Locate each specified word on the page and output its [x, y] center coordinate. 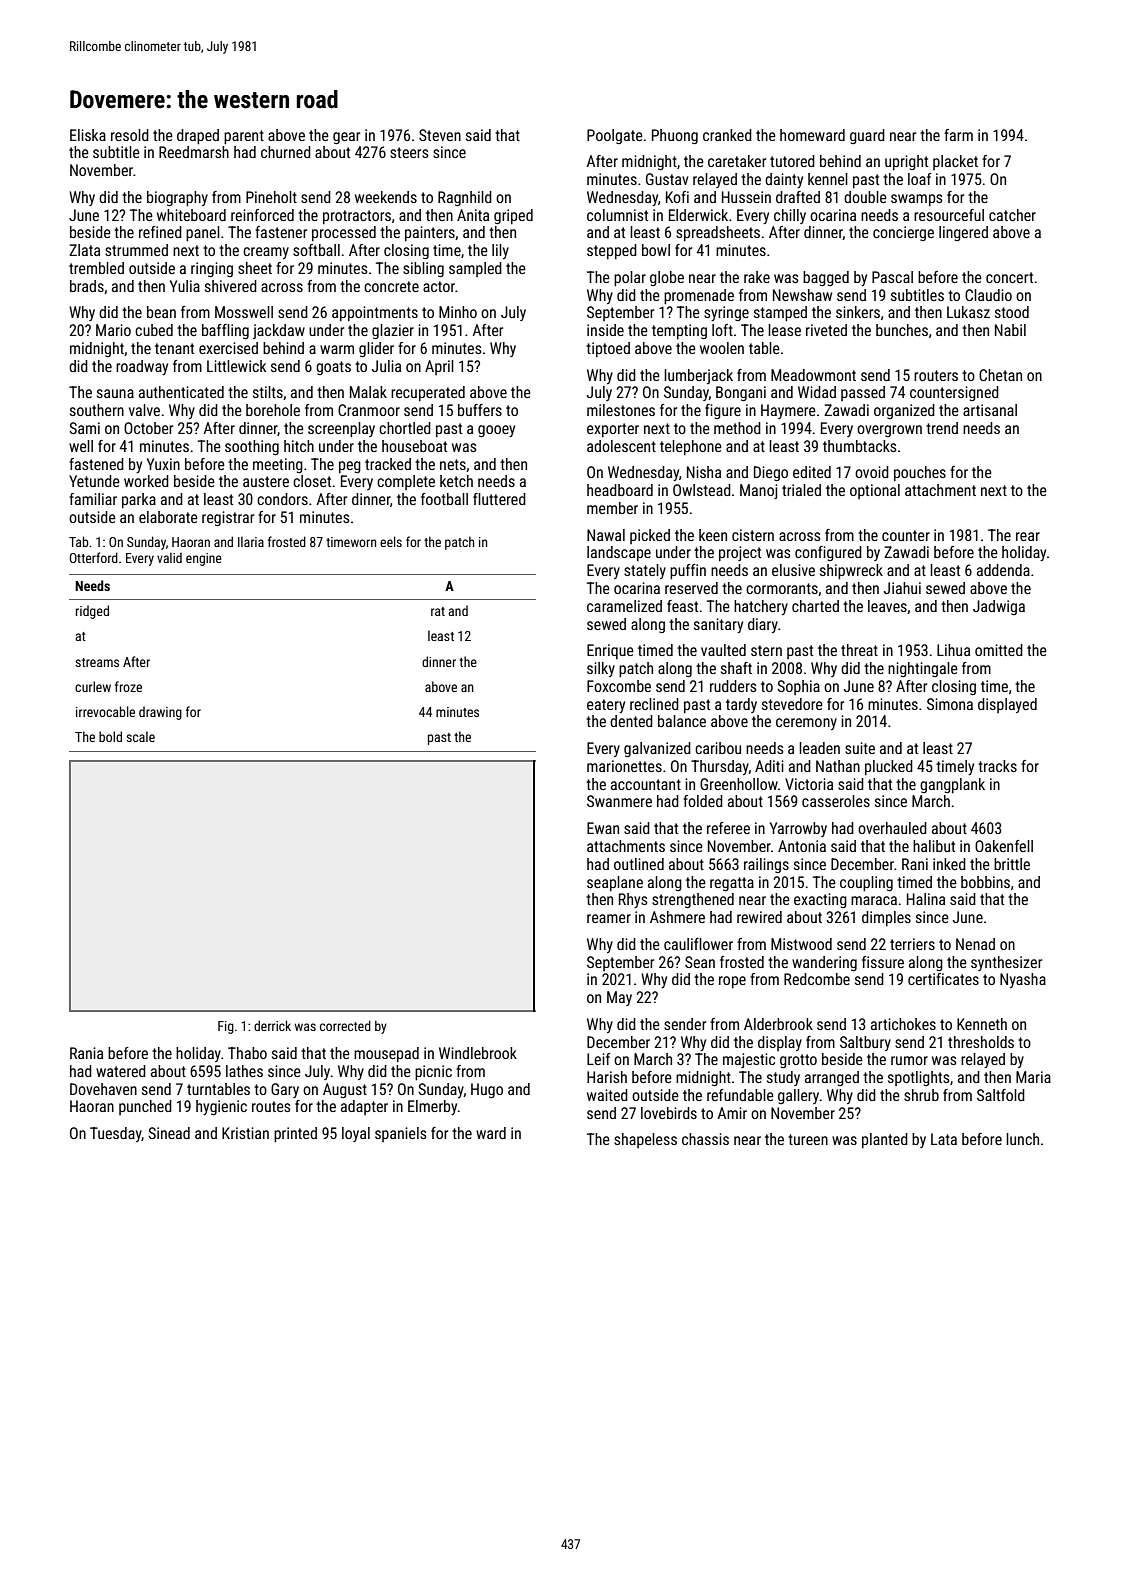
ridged [92, 612]
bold [110, 736]
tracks [997, 766]
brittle [1012, 864]
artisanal [990, 410]
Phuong [675, 136]
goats [333, 368]
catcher [1012, 215]
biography [177, 199]
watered [121, 1071]
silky [601, 669]
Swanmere [619, 801]
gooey [496, 431]
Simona [950, 704]
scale [140, 736]
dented [631, 721]
